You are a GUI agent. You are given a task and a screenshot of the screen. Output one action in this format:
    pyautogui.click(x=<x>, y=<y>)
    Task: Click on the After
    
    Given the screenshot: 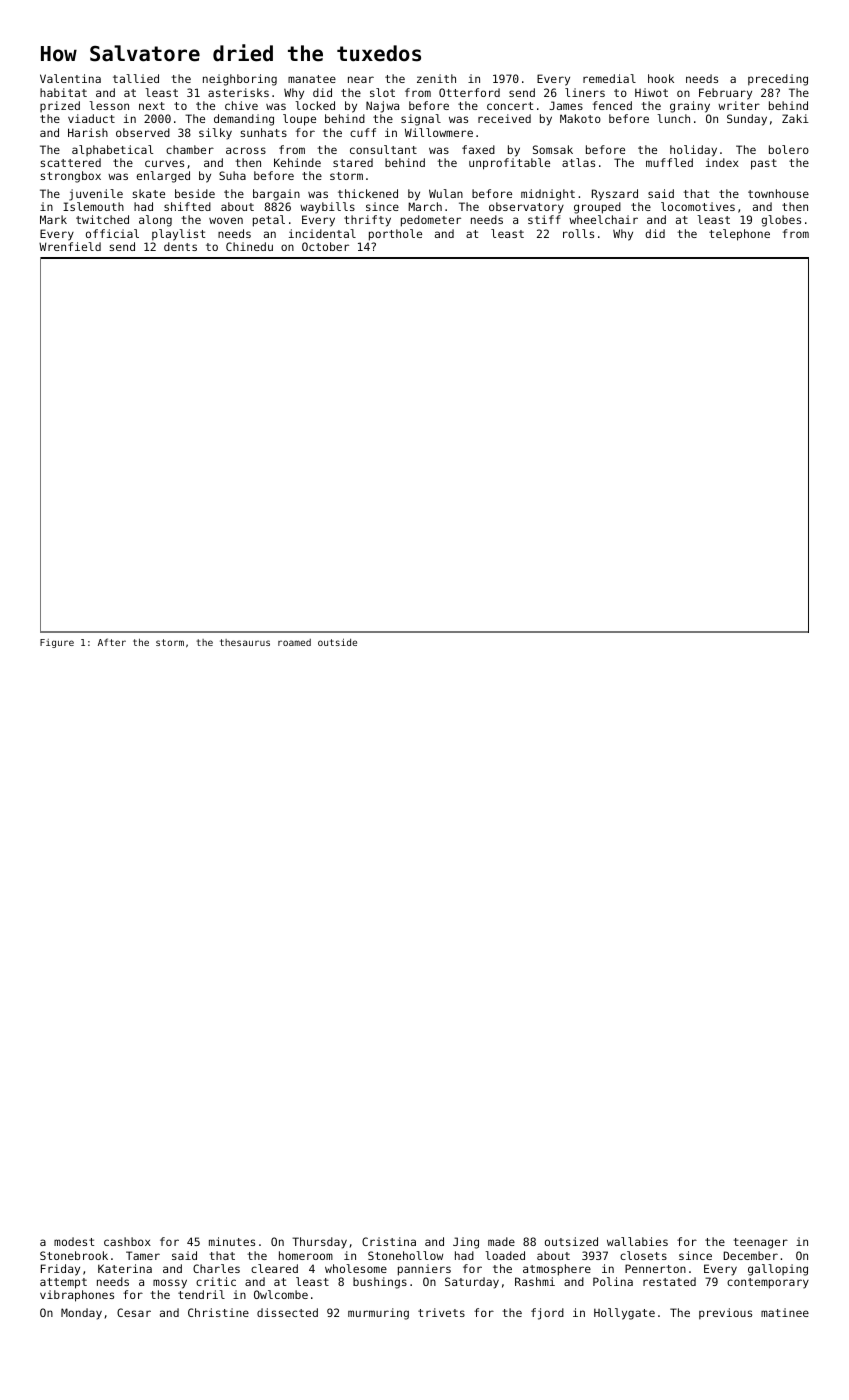 What is the action you would take?
    pyautogui.click(x=112, y=642)
